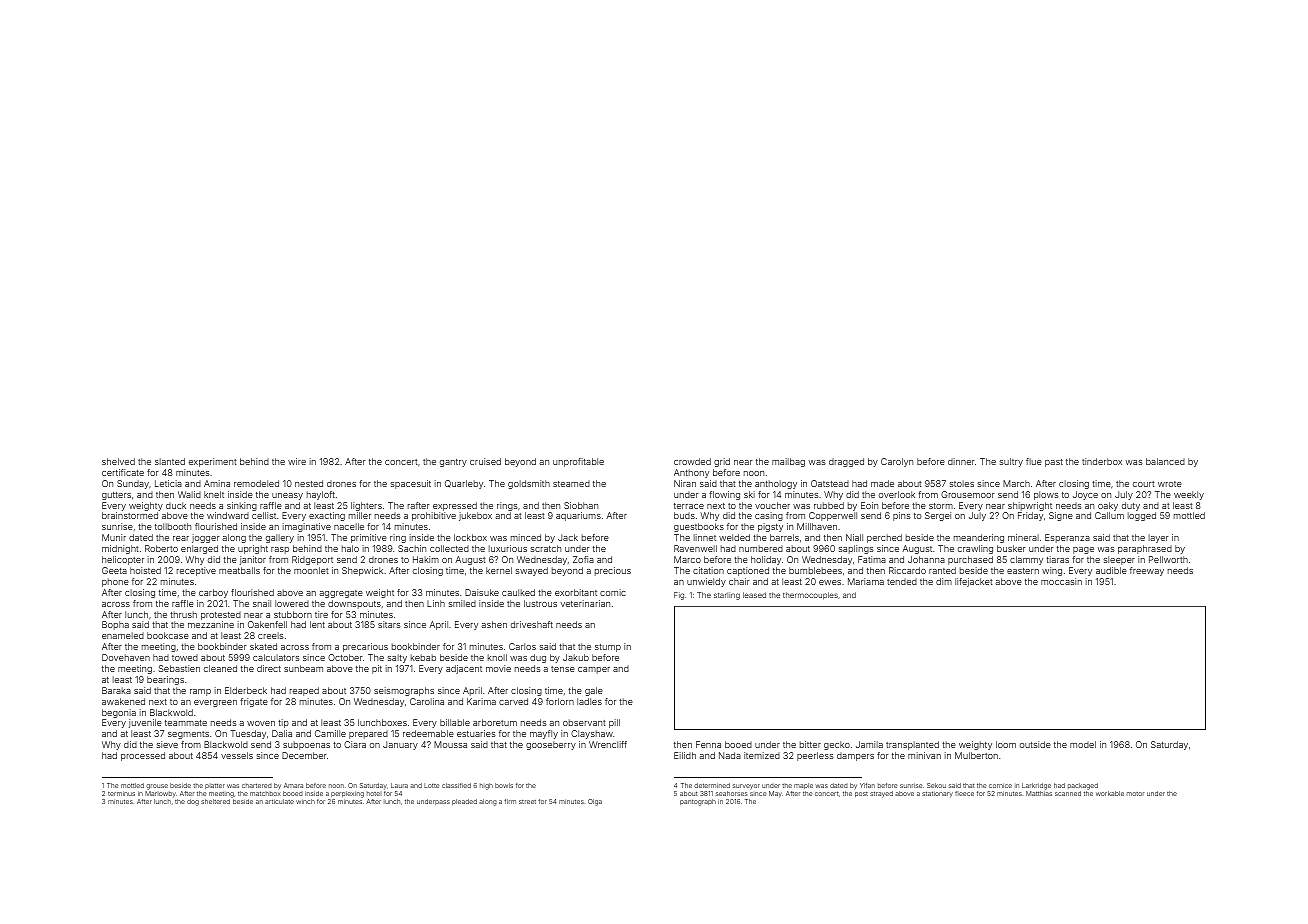  I want to click on moccasin, so click(1061, 581).
